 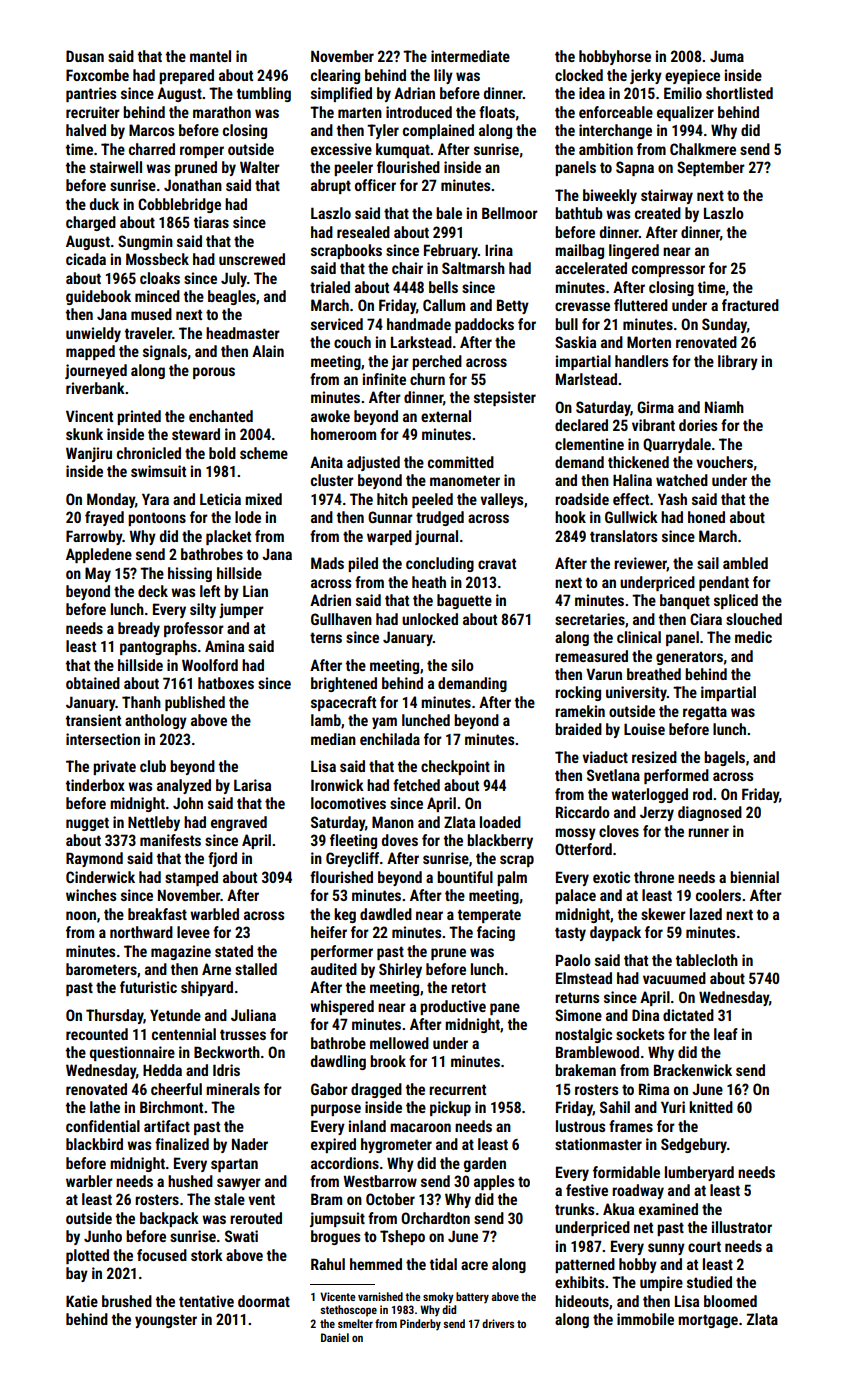 What do you see at coordinates (640, 1034) in the page?
I see `sockets` at bounding box center [640, 1034].
